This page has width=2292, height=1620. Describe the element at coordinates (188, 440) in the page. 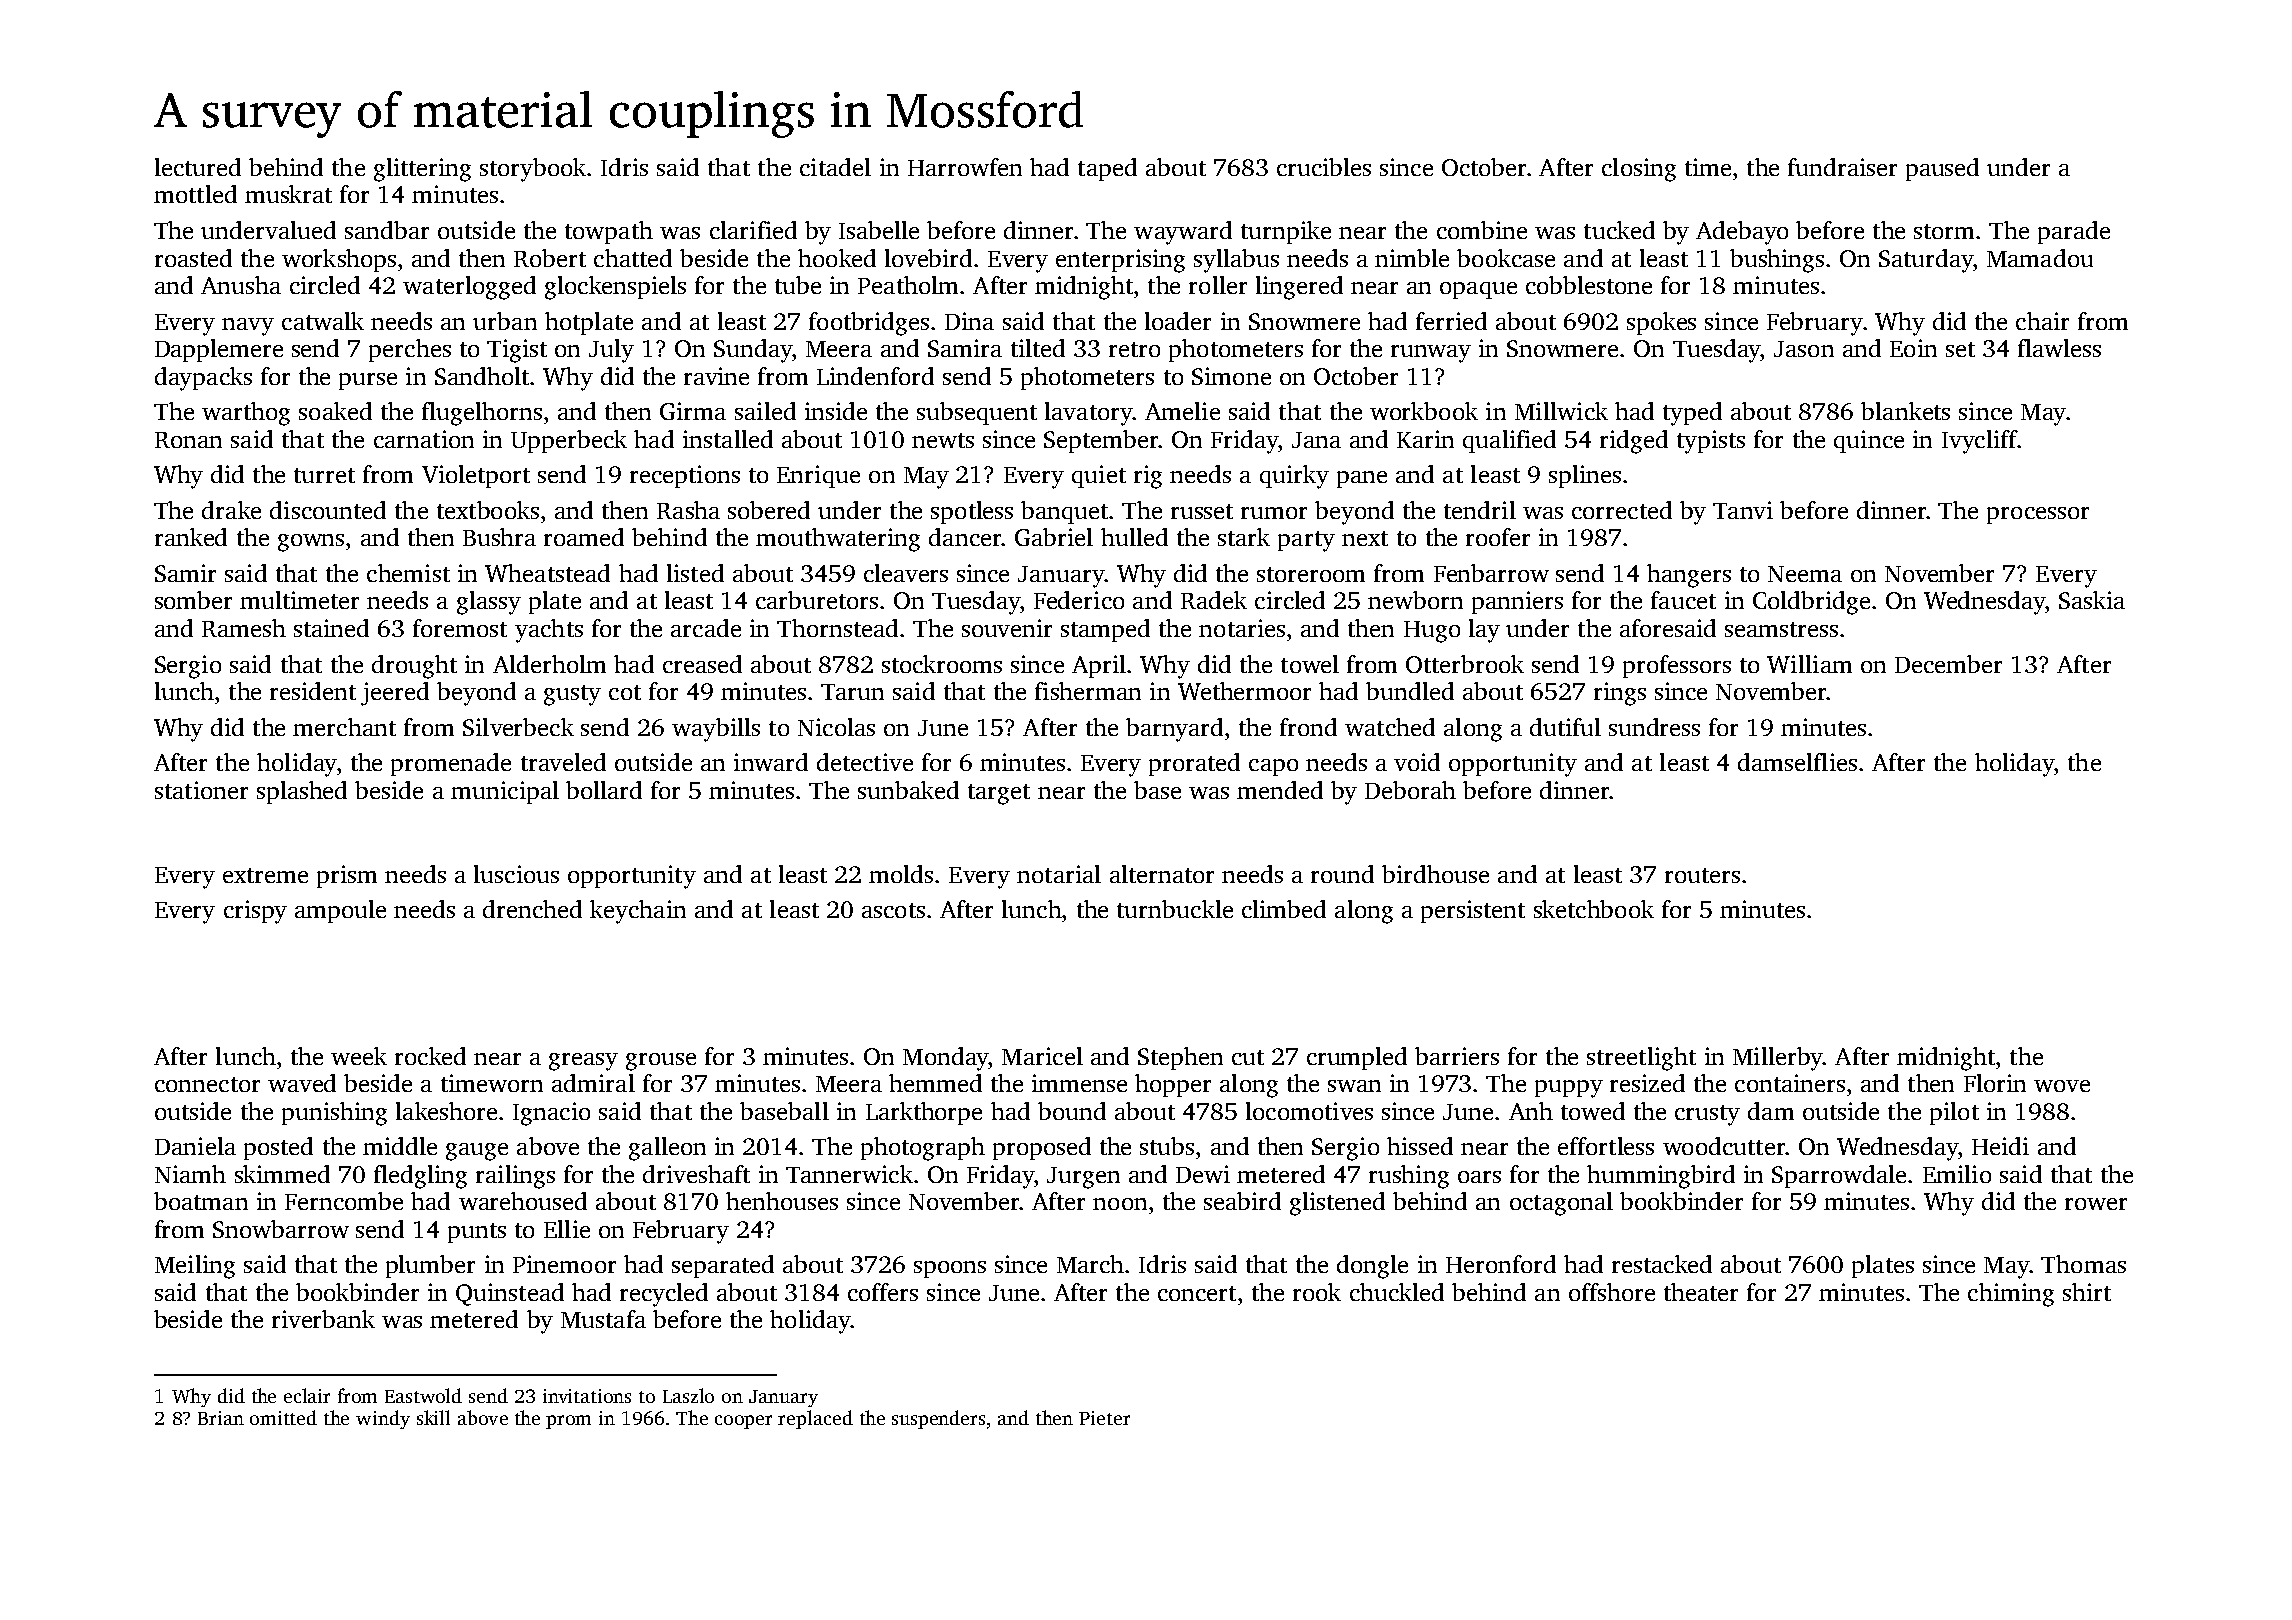

I see `Ronan` at that location.
